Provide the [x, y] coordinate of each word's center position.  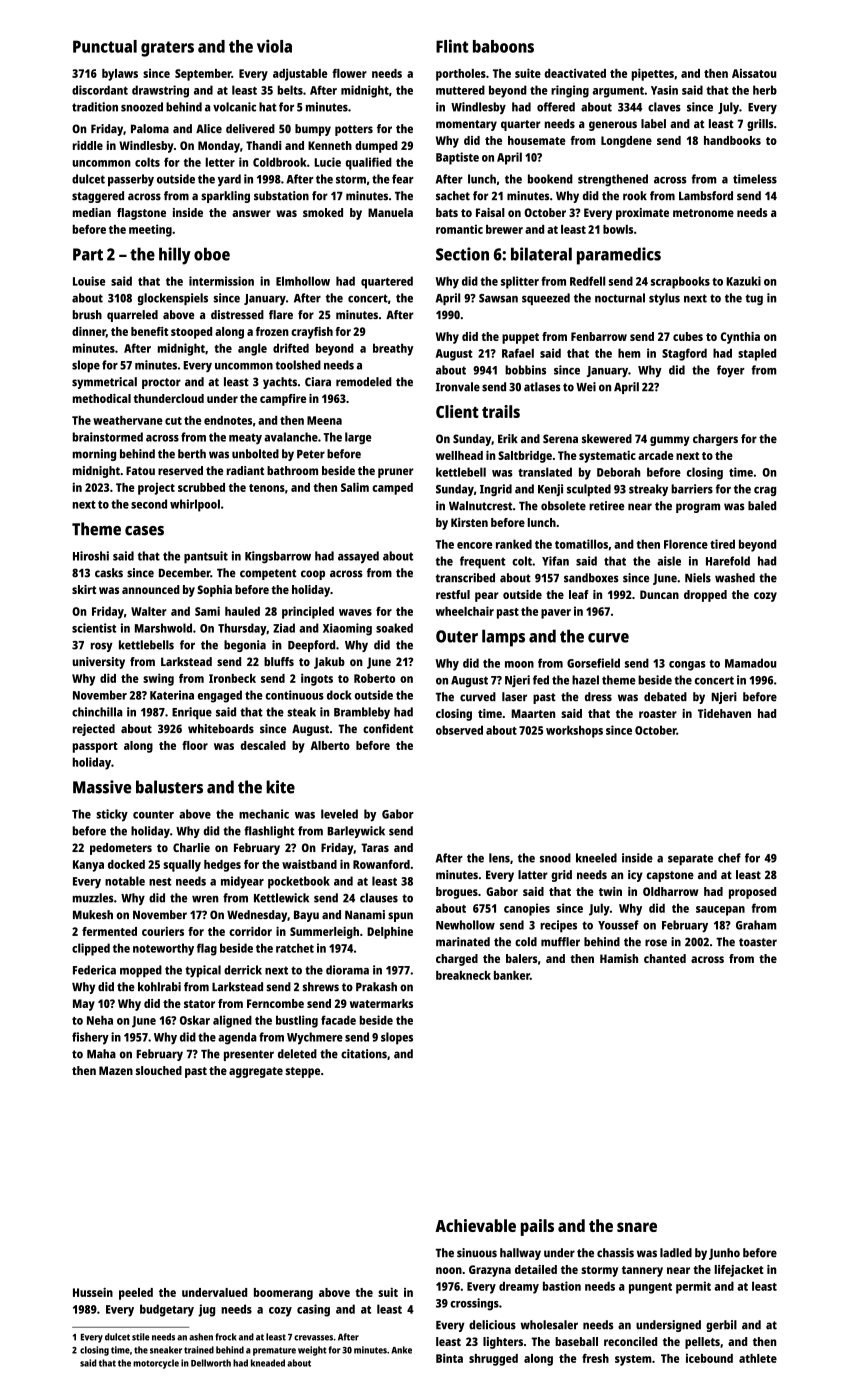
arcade [656, 455]
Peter [311, 454]
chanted [665, 958]
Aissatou [754, 73]
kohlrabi [159, 987]
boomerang [283, 1294]
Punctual [105, 46]
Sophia [214, 591]
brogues [457, 893]
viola [274, 46]
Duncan [659, 594]
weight [312, 1351]
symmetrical [104, 383]
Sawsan [498, 298]
